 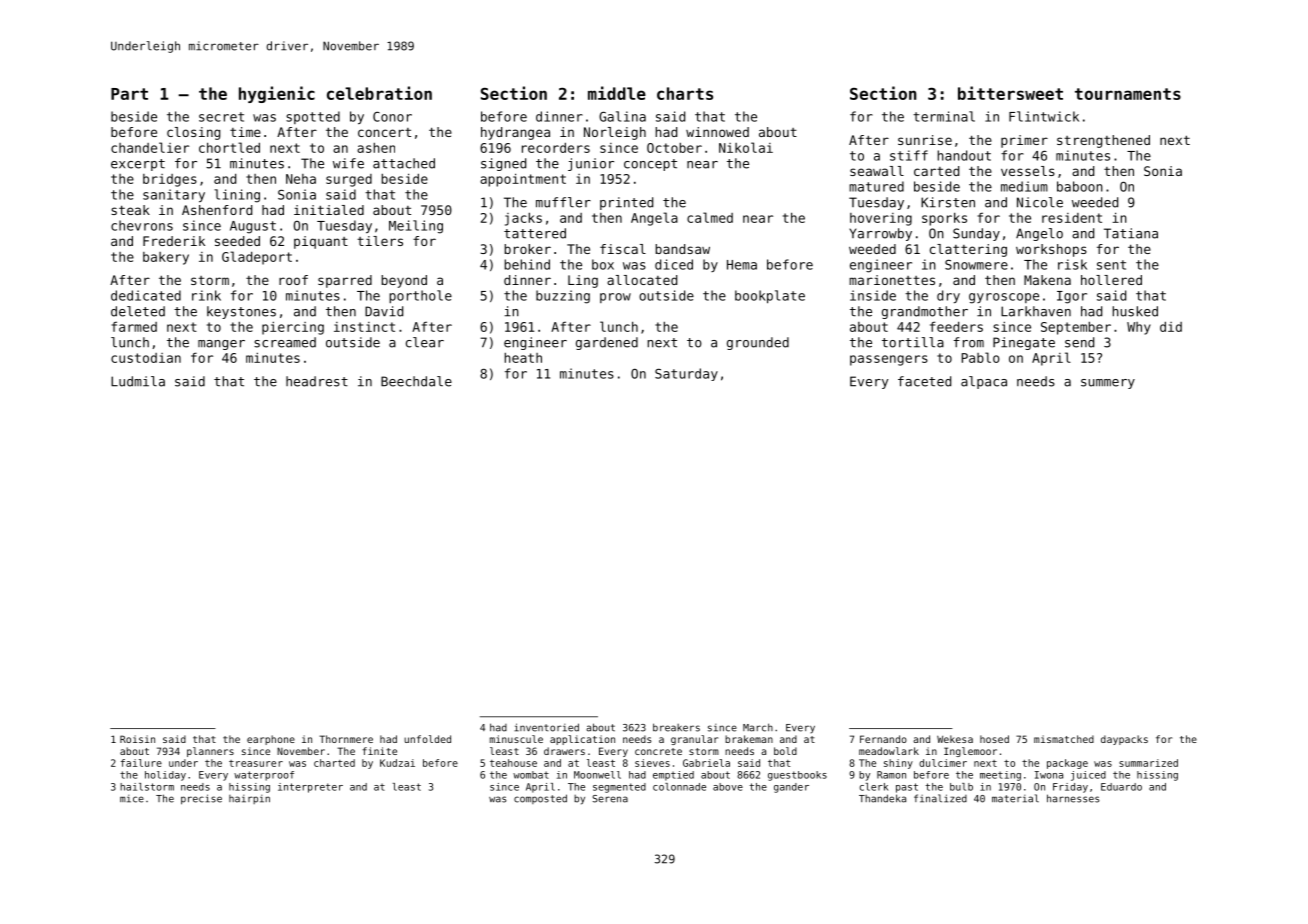 What do you see at coordinates (249, 799) in the screenshot?
I see `hairpin` at bounding box center [249, 799].
